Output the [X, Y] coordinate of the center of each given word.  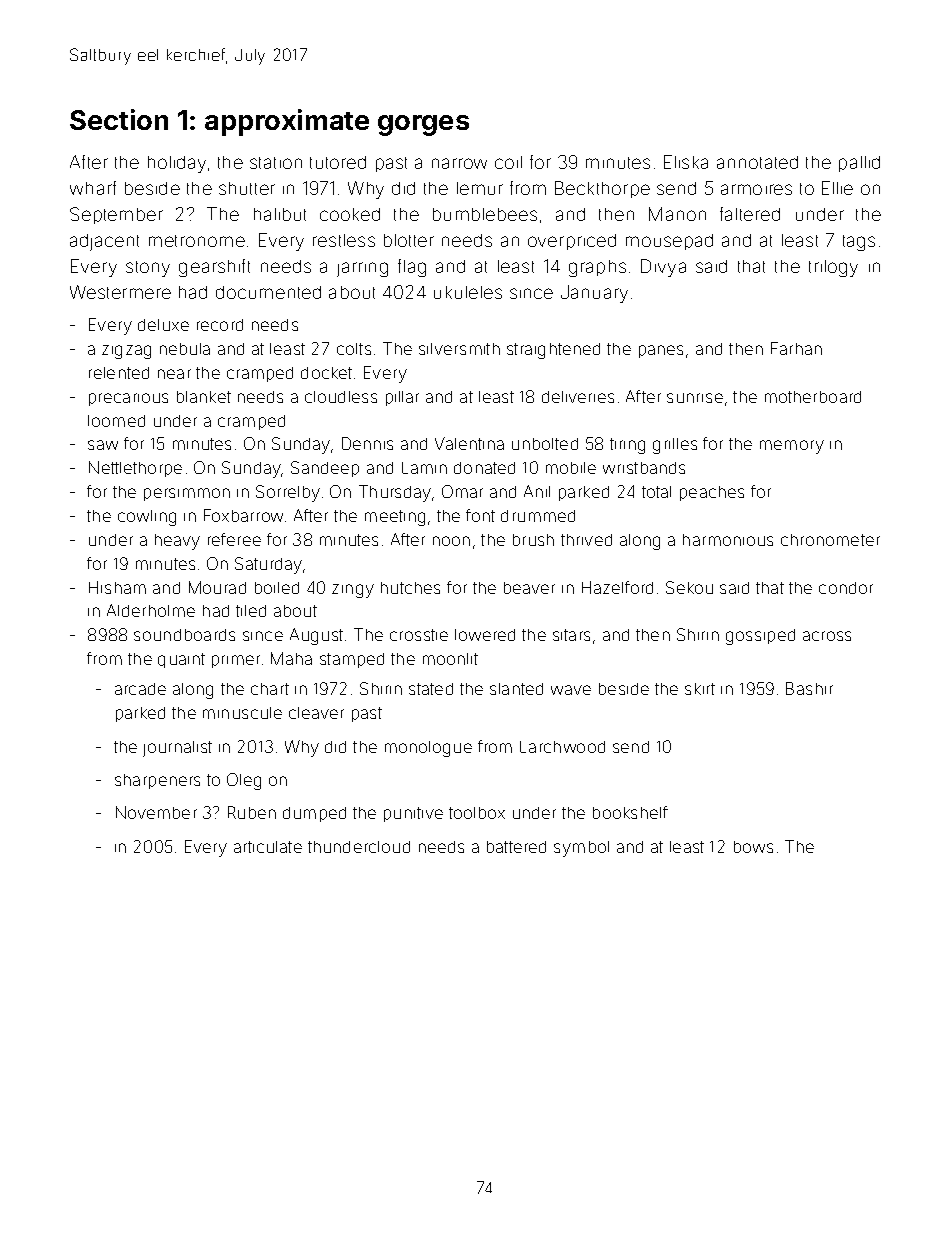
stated [431, 689]
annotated [757, 162]
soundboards [184, 635]
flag [412, 268]
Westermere [120, 292]
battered [516, 847]
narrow [459, 163]
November [156, 812]
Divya [663, 268]
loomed [116, 421]
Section [119, 119]
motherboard [813, 397]
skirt [700, 689]
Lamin [424, 468]
